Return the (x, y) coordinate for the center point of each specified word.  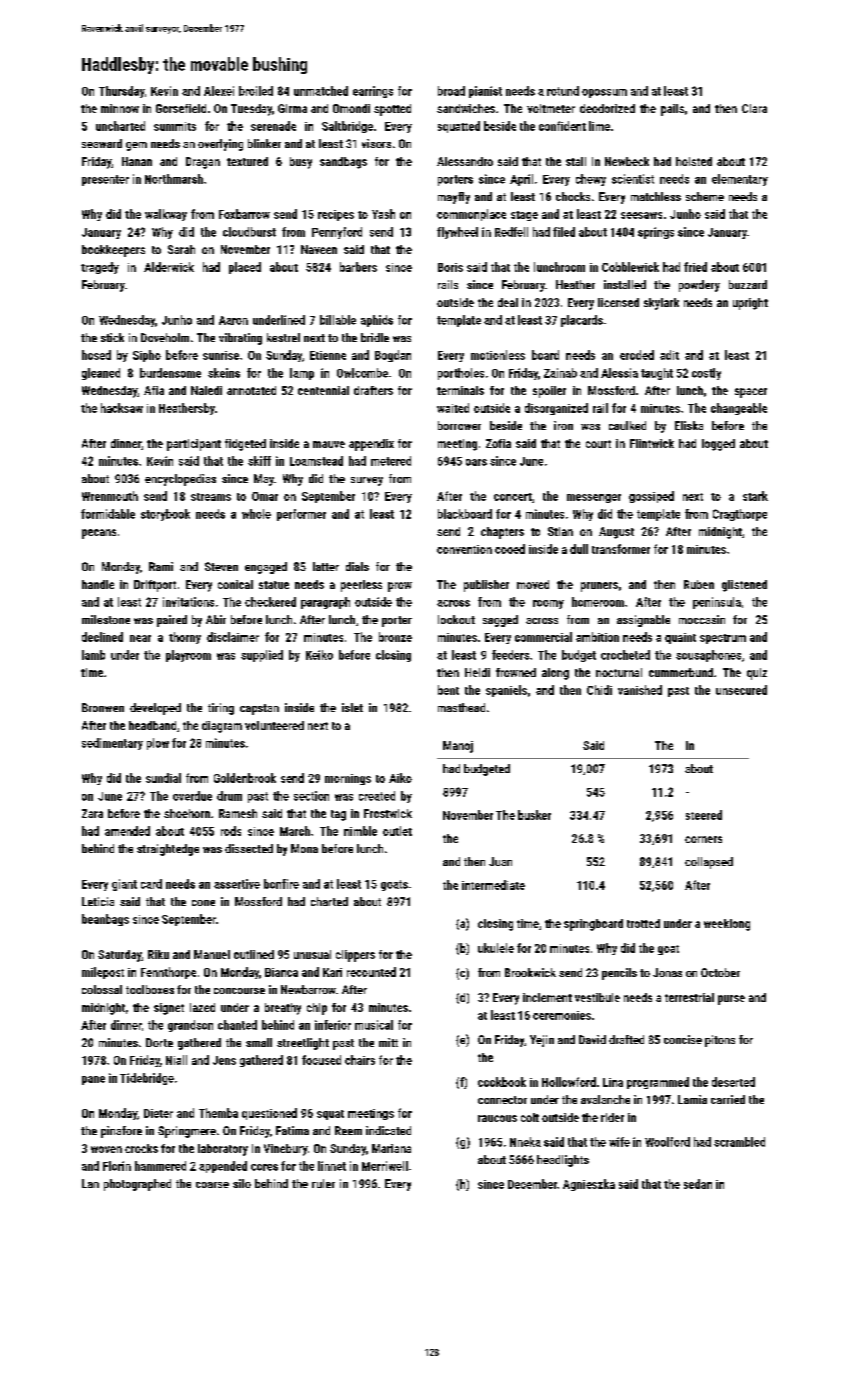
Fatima (292, 1130)
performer (301, 515)
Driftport (155, 586)
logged (718, 445)
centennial (323, 390)
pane (93, 1080)
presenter (105, 180)
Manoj (458, 747)
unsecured (741, 690)
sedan (698, 1184)
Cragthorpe (740, 515)
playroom (188, 656)
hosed (96, 355)
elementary (740, 180)
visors (376, 143)
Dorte (159, 1042)
